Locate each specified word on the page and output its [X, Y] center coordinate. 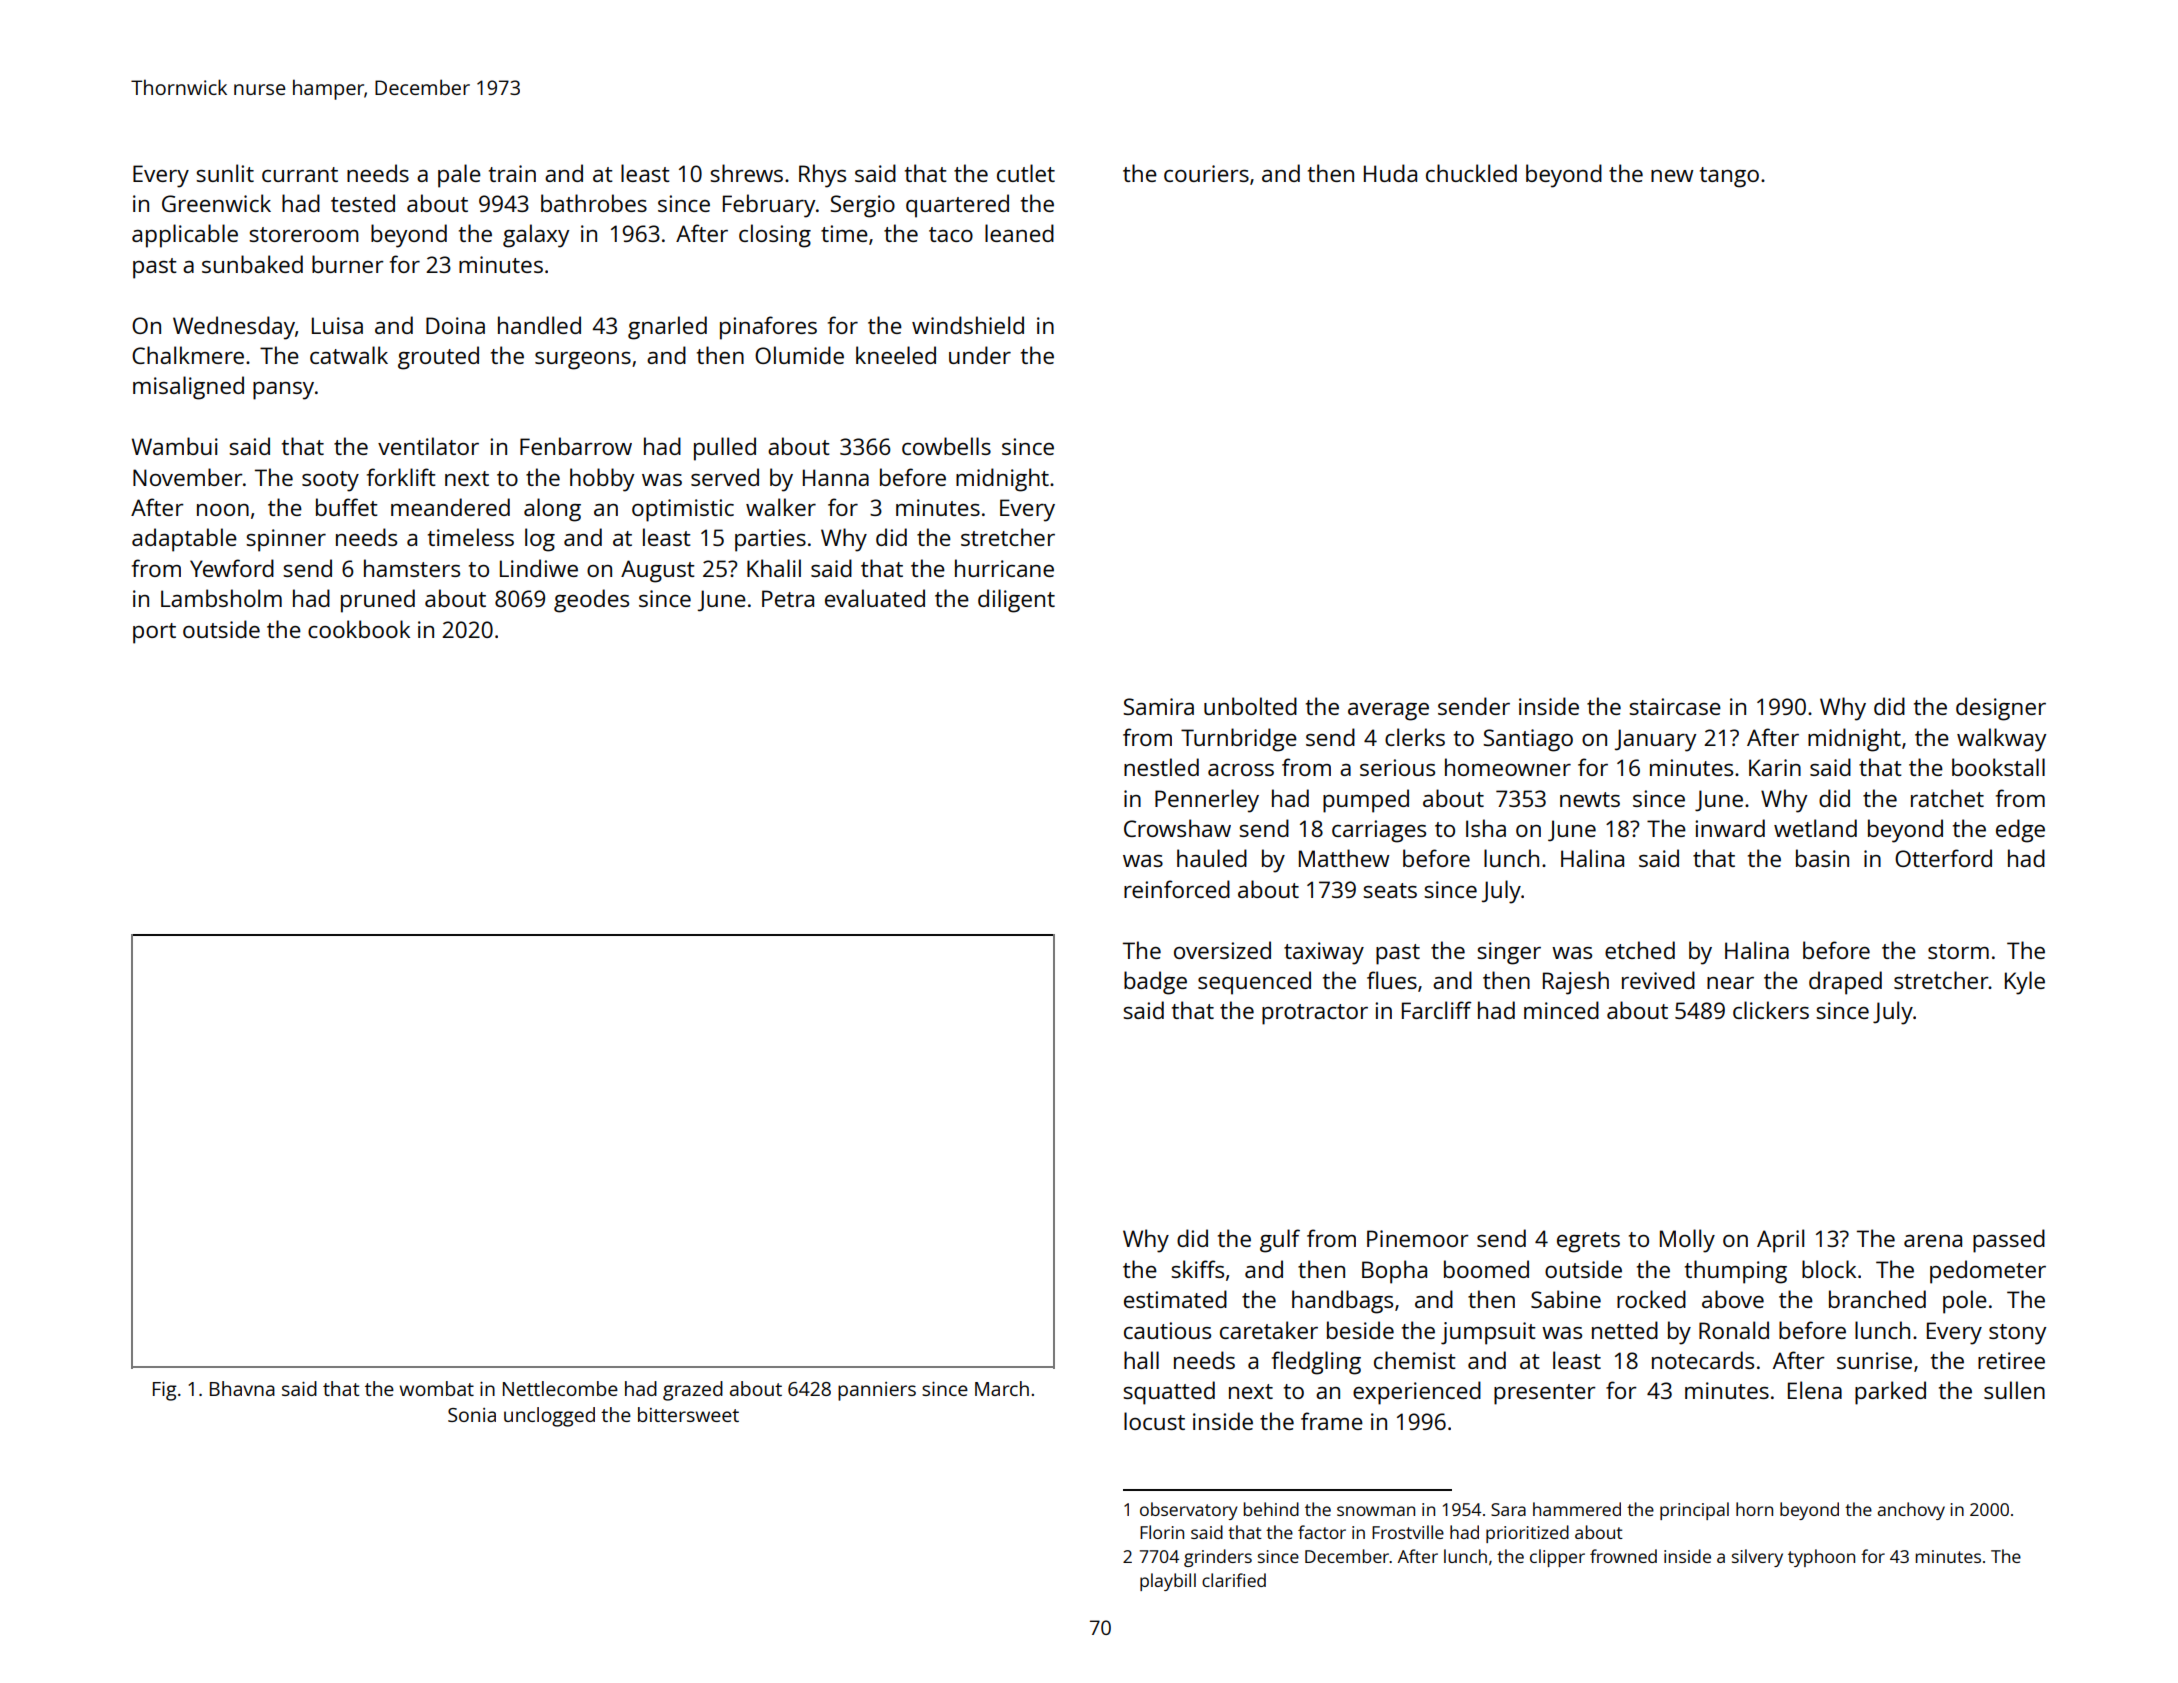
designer [2001, 709]
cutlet [1026, 173]
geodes [591, 601]
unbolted [1250, 706]
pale [459, 176]
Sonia [472, 1415]
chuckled [1471, 173]
